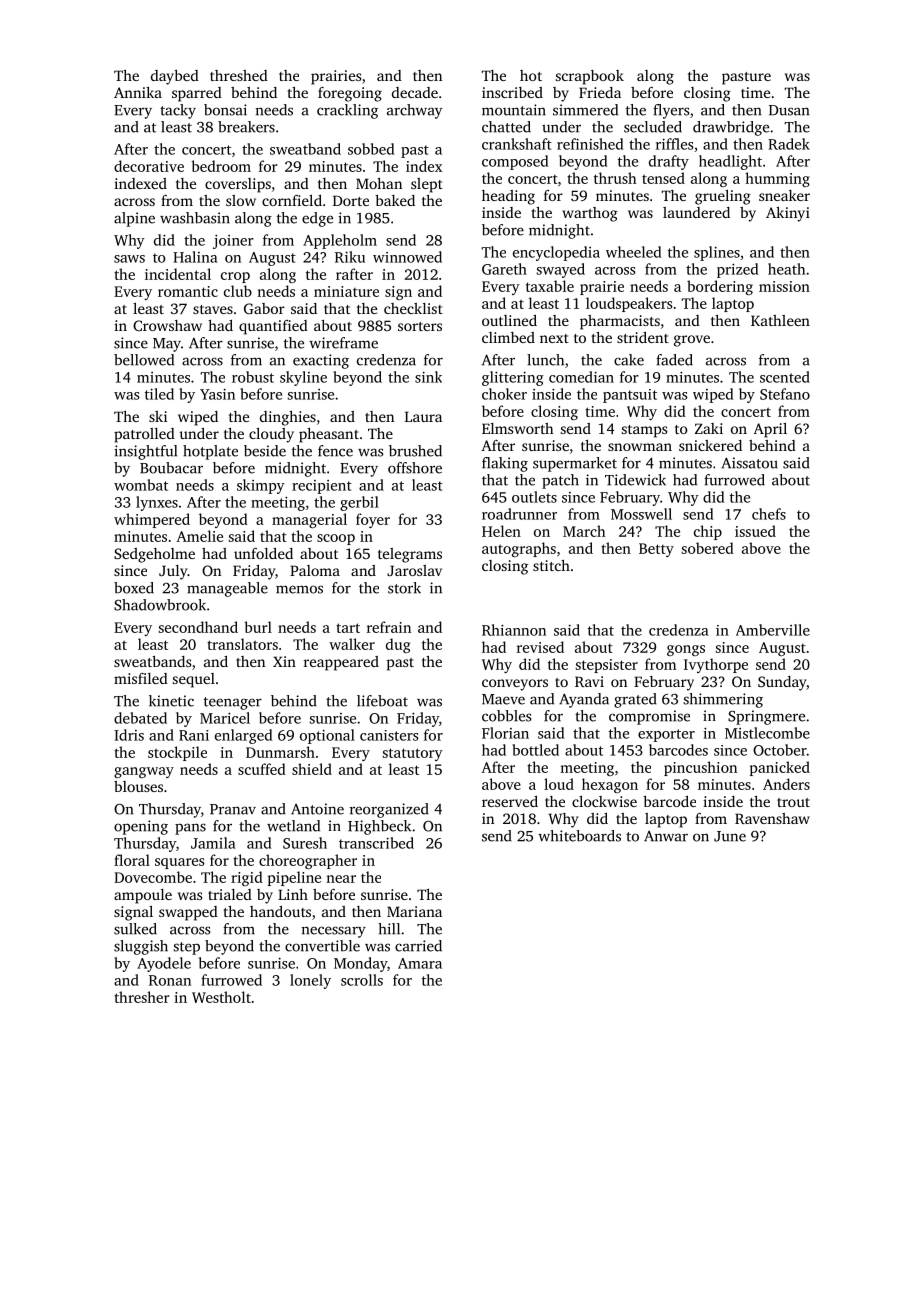 Image resolution: width=924 pixels, height=1314 pixels. What do you see at coordinates (404, 588) in the screenshot?
I see `stork` at bounding box center [404, 588].
